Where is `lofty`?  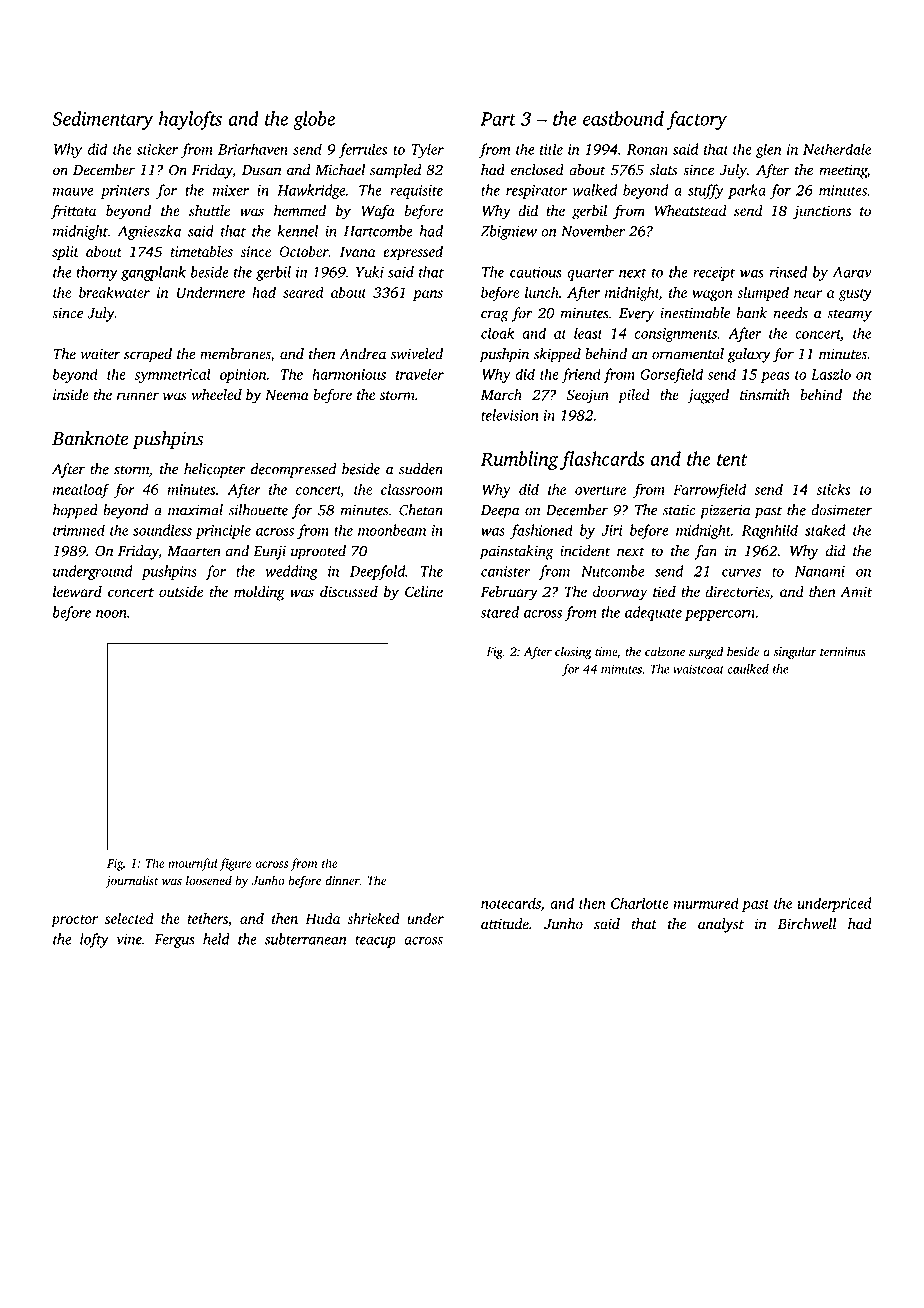 lofty is located at coordinates (94, 940).
